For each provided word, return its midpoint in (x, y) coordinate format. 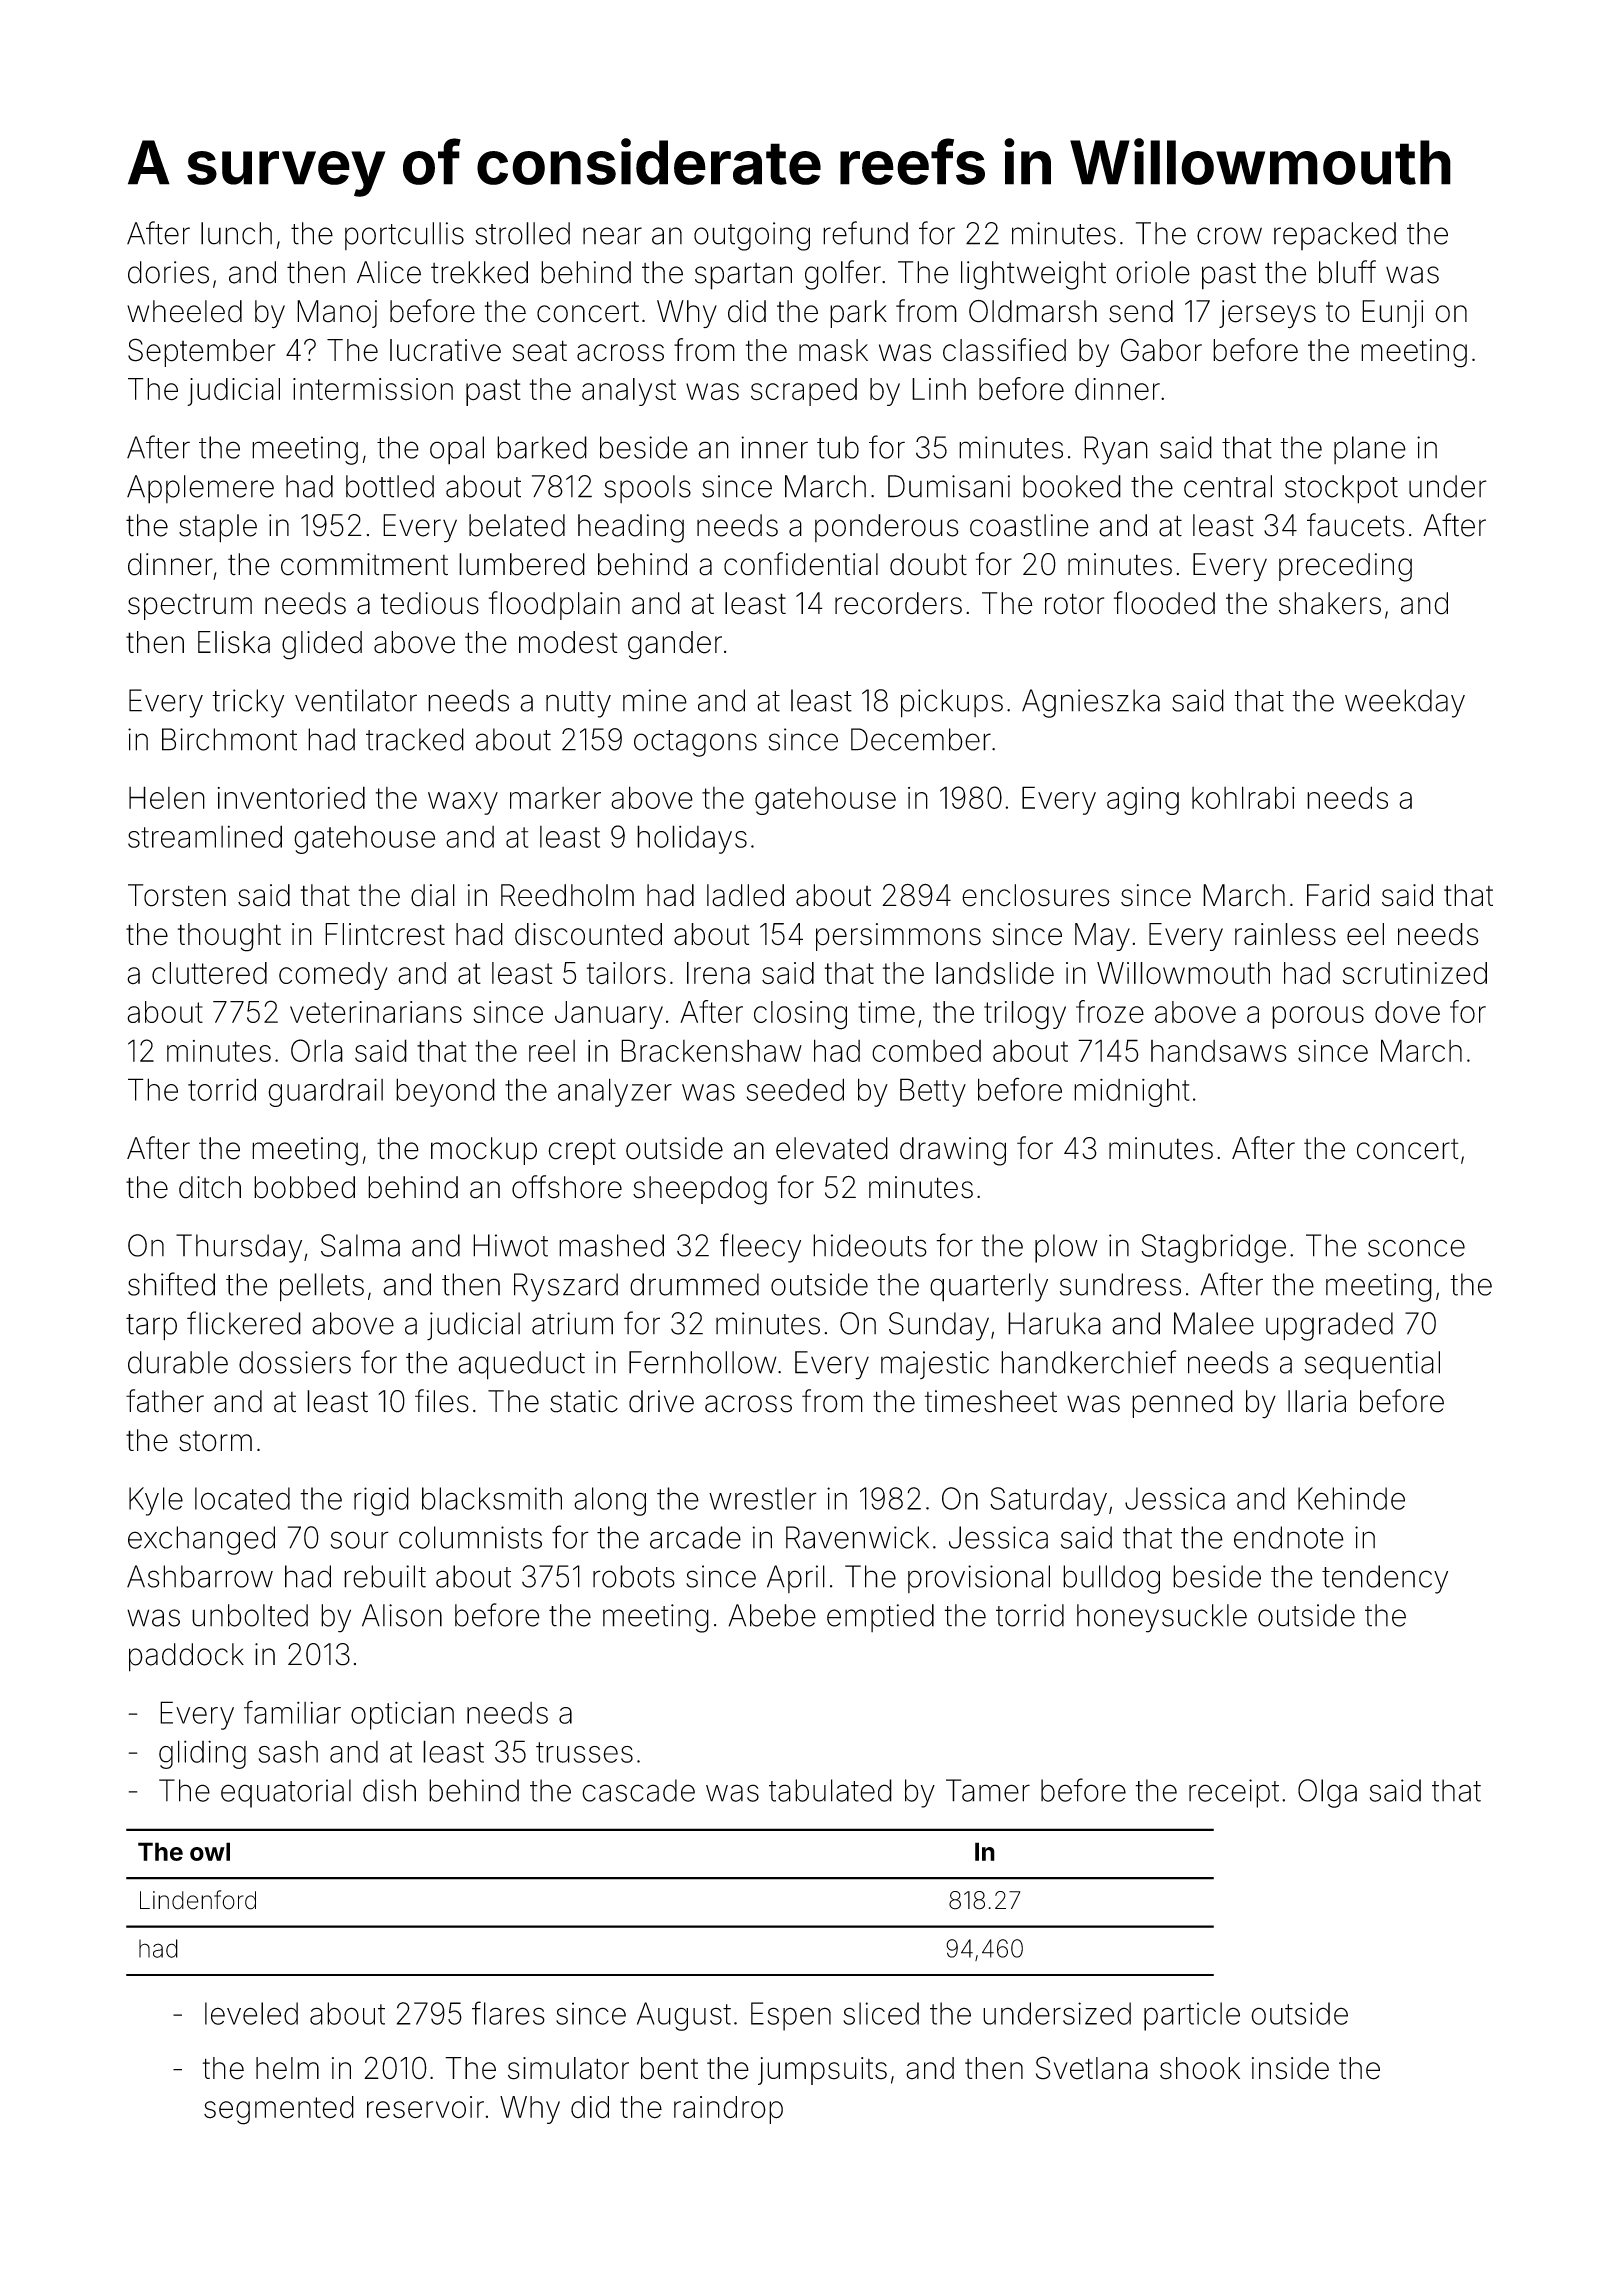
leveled (251, 2013)
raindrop (728, 2110)
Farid (1338, 895)
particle (1192, 2016)
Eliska (234, 642)
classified (1004, 350)
